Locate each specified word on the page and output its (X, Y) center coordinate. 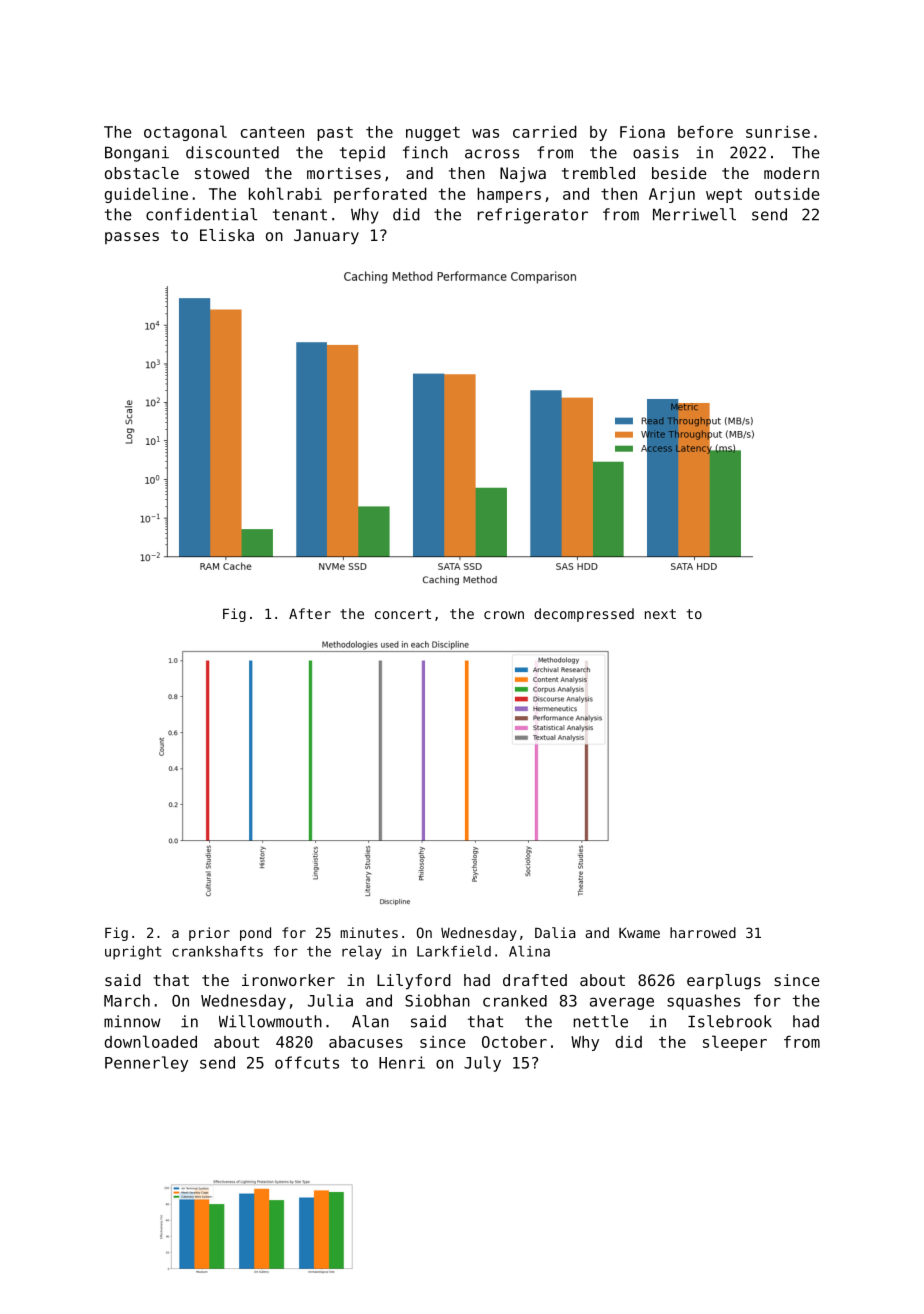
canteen (272, 132)
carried (545, 132)
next (660, 614)
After (310, 613)
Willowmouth (270, 1021)
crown (504, 615)
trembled (598, 173)
